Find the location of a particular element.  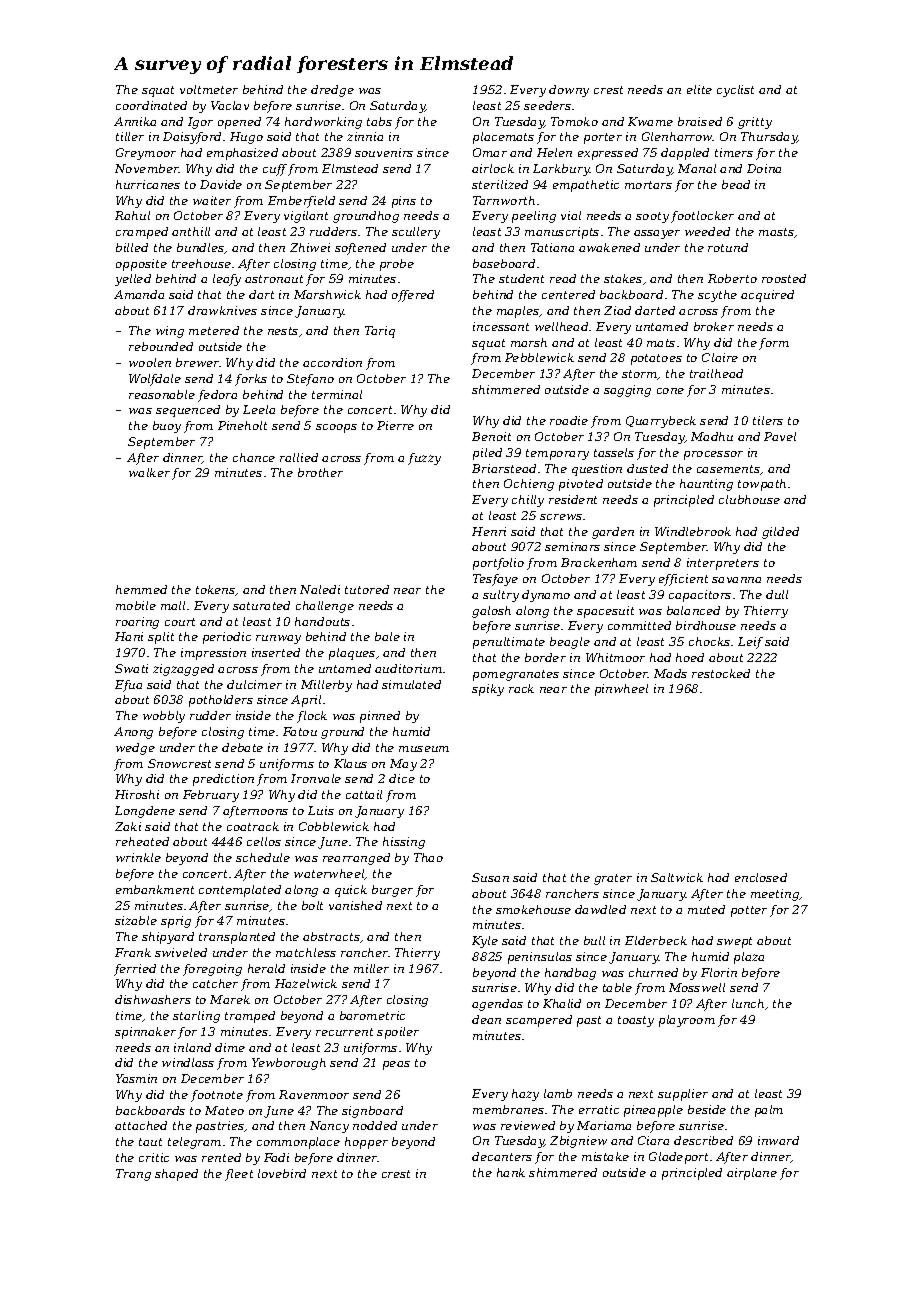

starling is located at coordinates (196, 1017).
